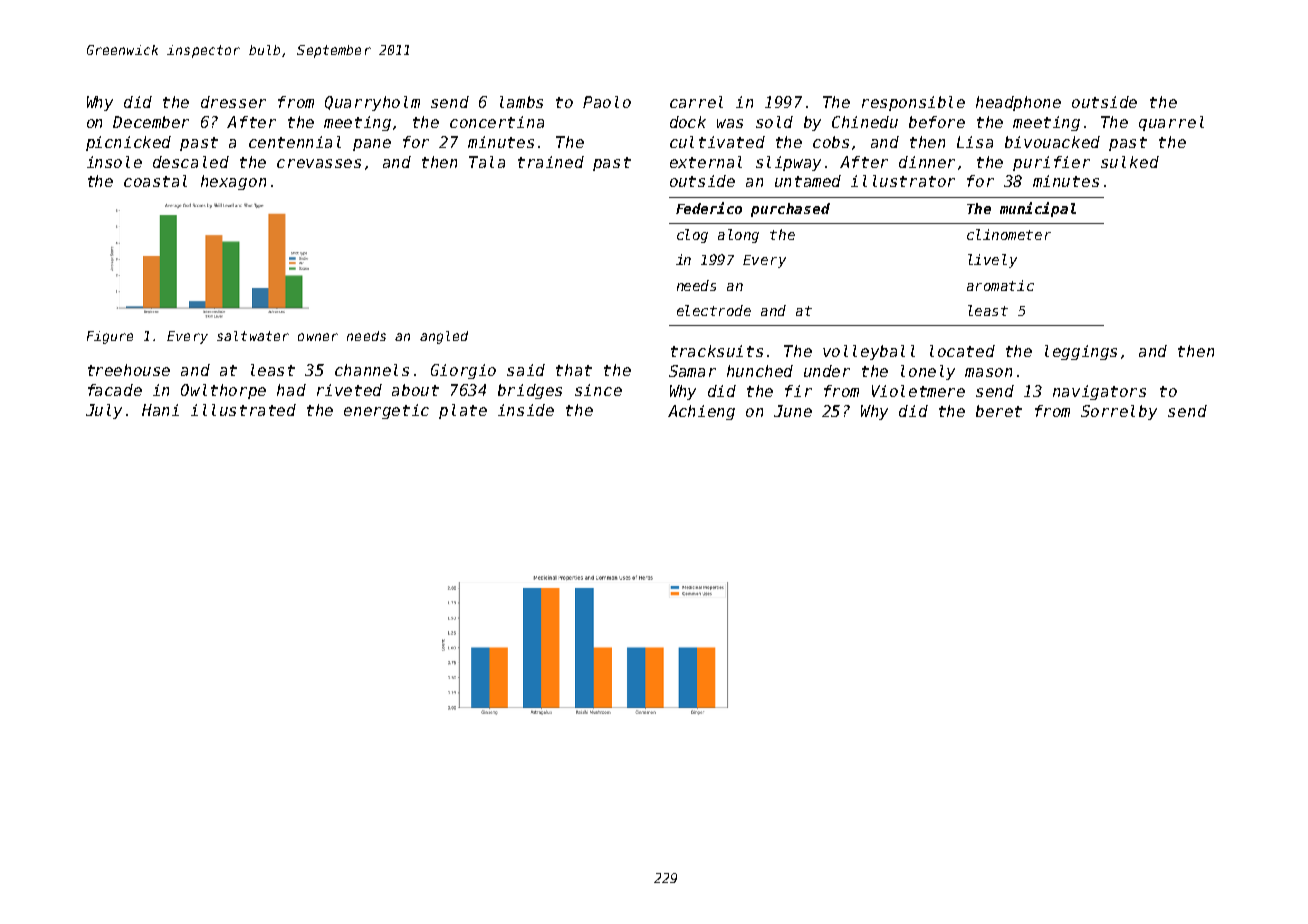  I want to click on lively, so click(992, 261).
